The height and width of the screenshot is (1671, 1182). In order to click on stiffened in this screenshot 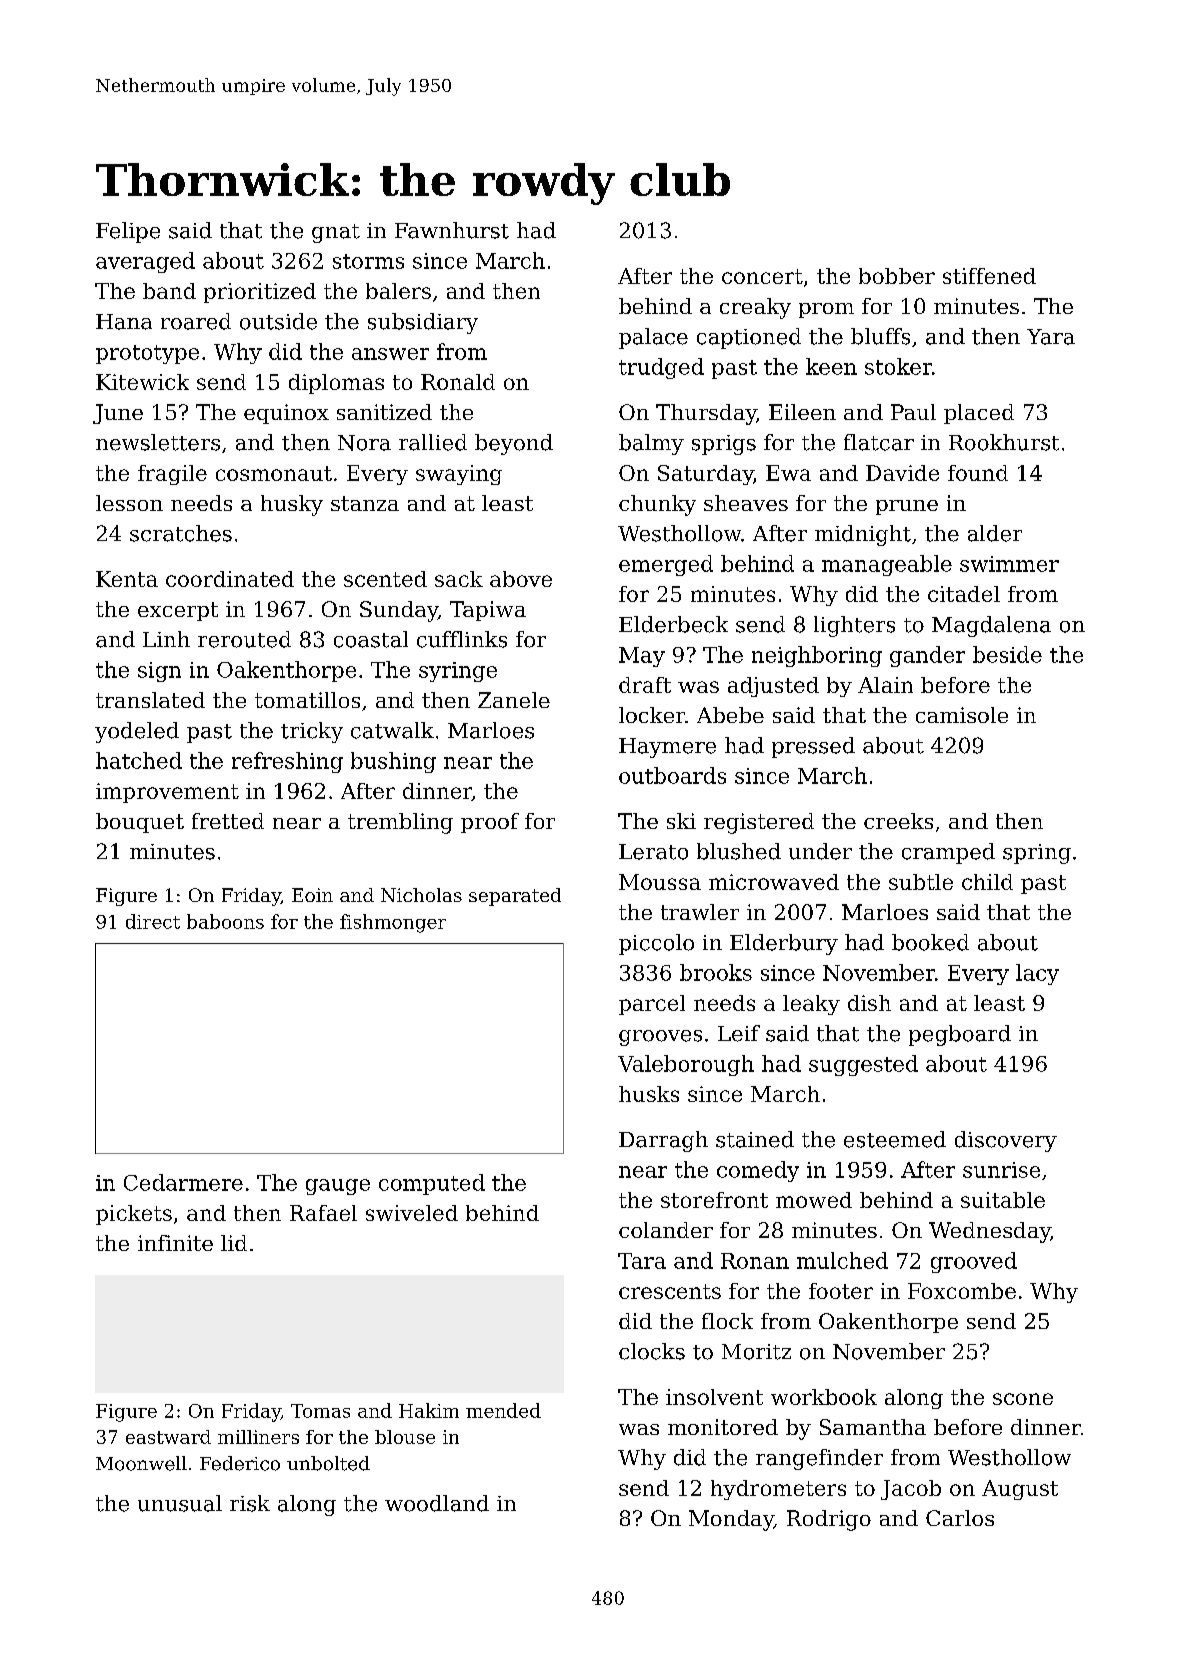, I will do `click(989, 276)`.
